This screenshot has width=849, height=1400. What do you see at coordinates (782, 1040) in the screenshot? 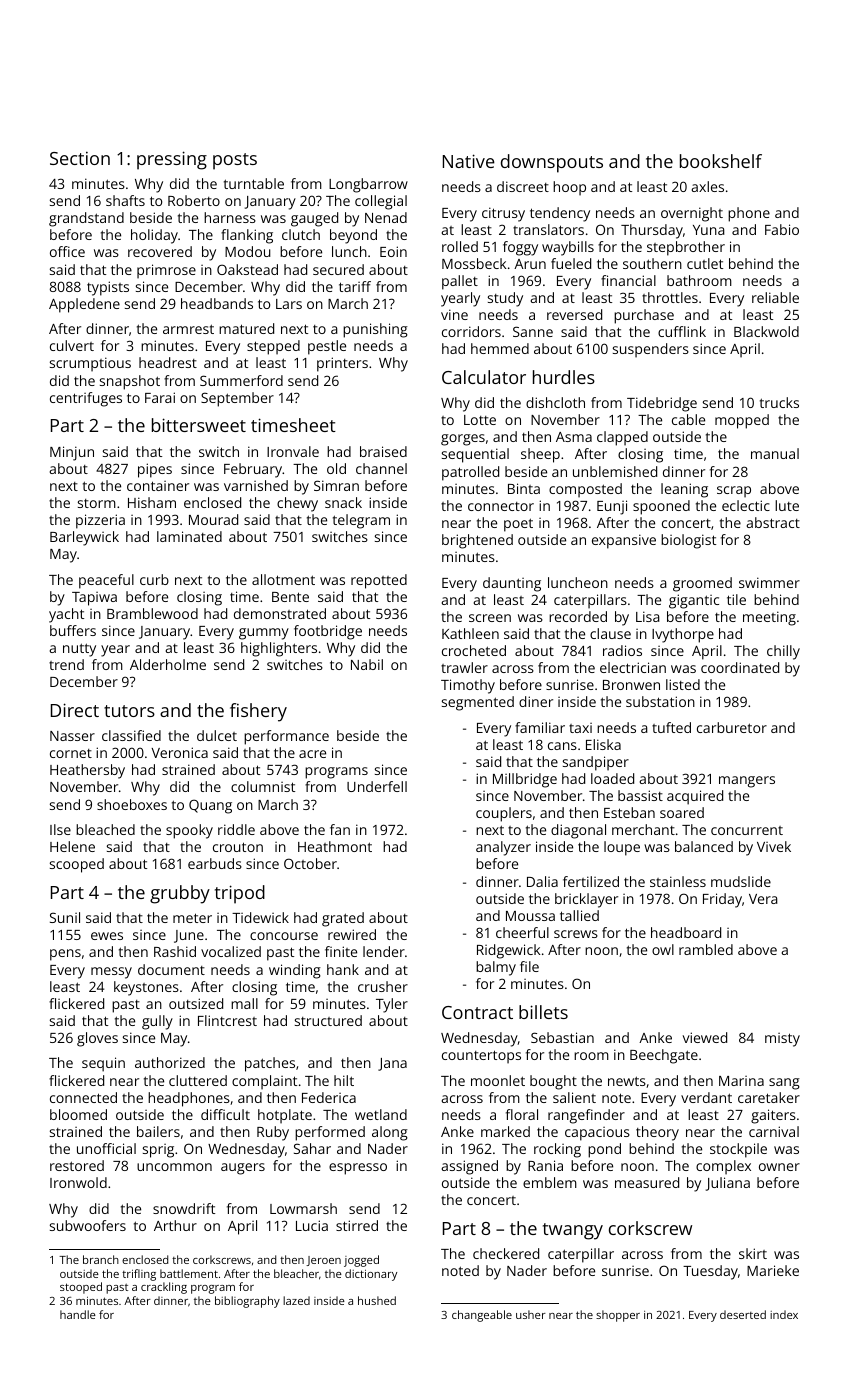
I see `misty` at bounding box center [782, 1040].
